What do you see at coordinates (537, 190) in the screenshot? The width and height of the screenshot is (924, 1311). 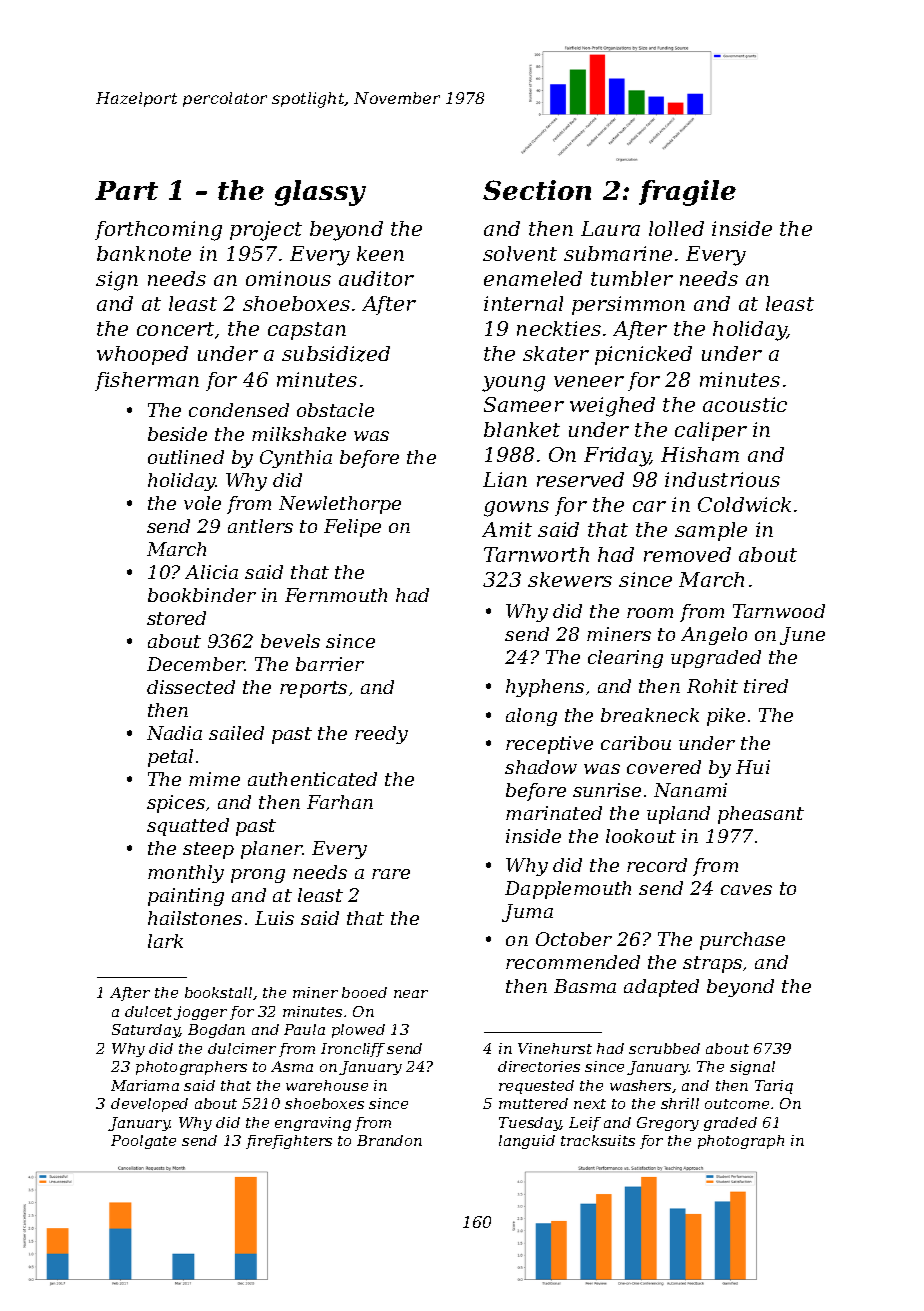 I see `Section` at bounding box center [537, 190].
